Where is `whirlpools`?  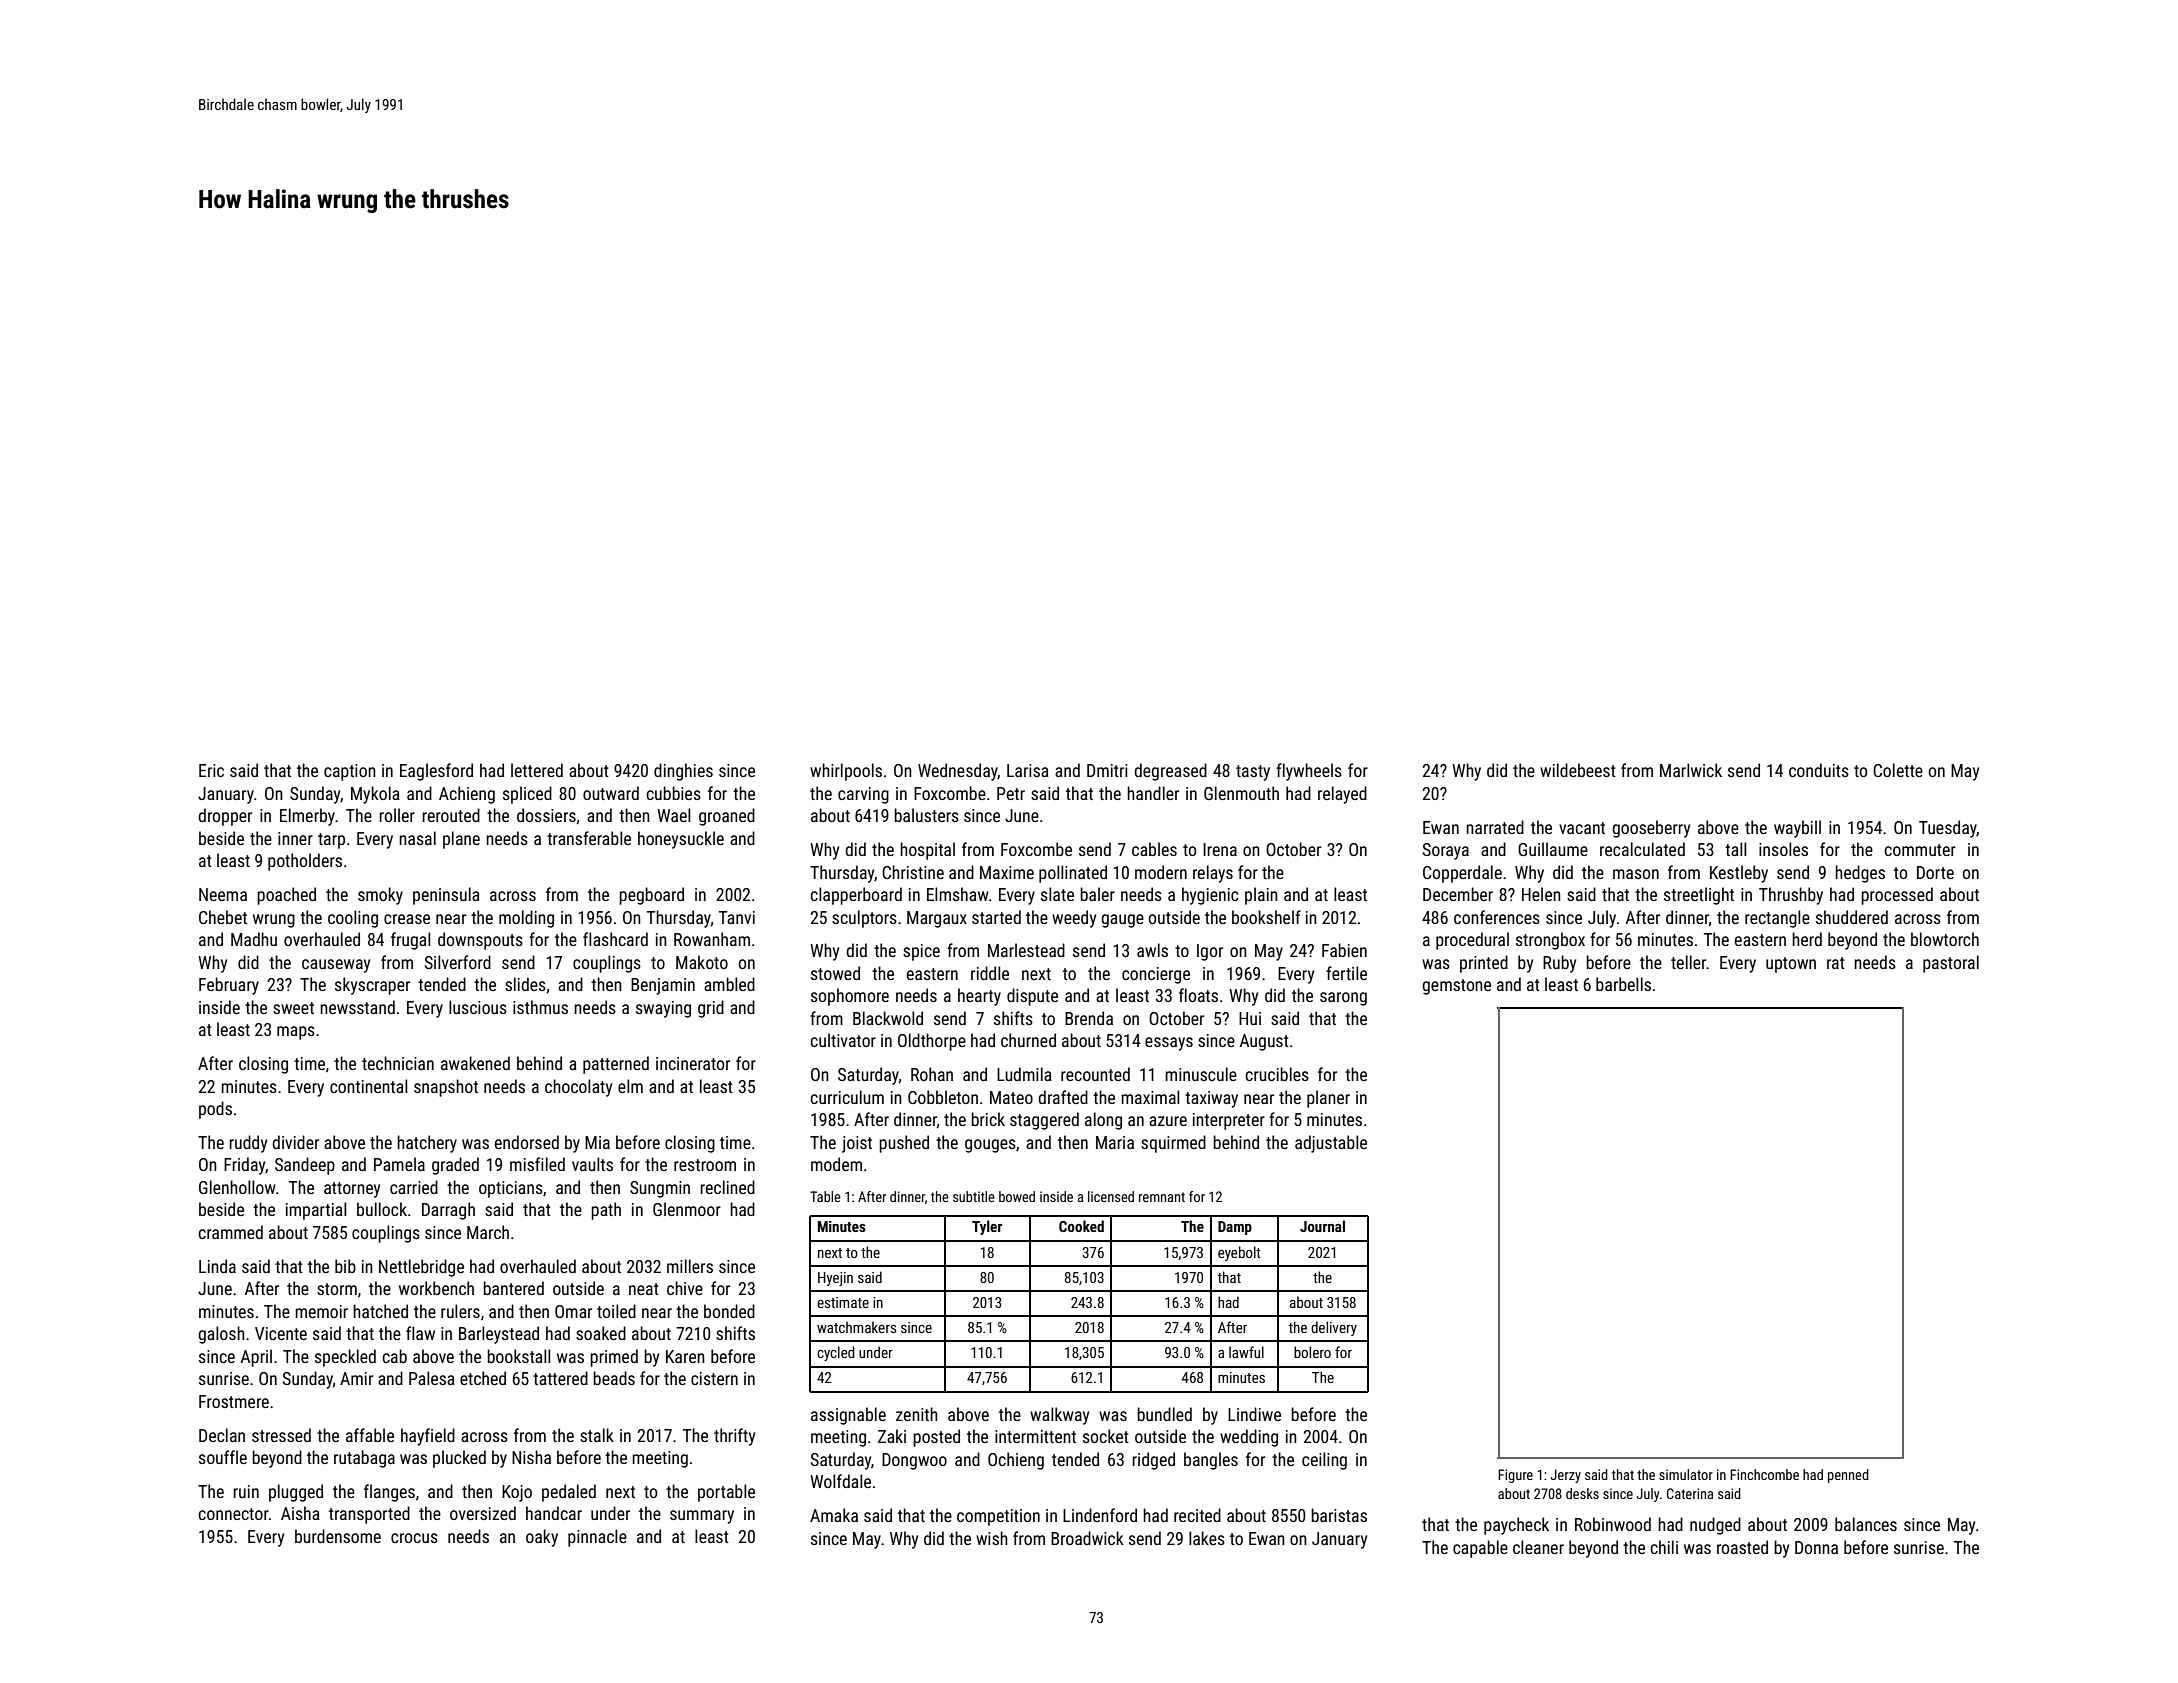
whirlpools is located at coordinates (846, 772).
